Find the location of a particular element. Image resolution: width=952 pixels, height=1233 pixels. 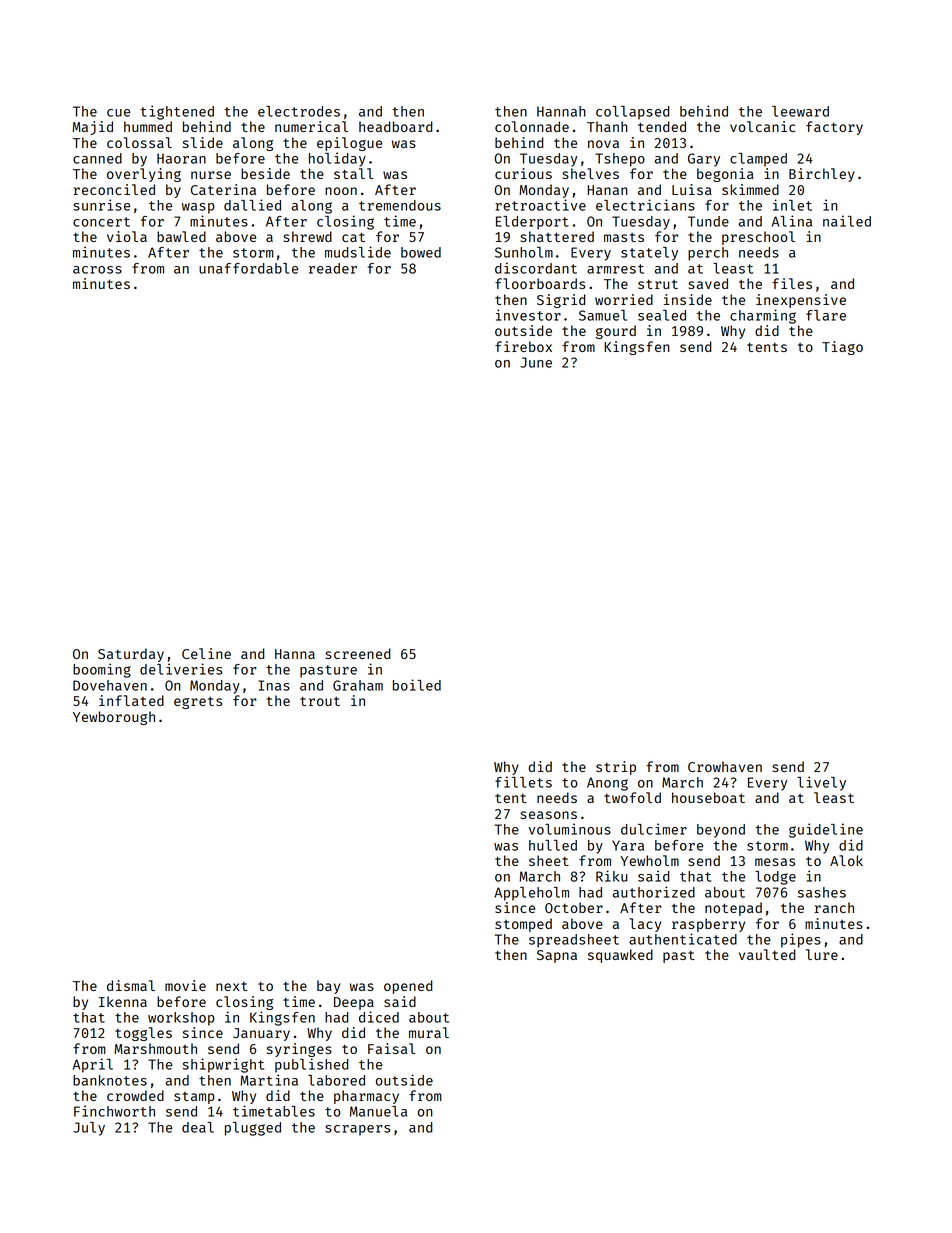

Yewborough is located at coordinates (114, 718).
